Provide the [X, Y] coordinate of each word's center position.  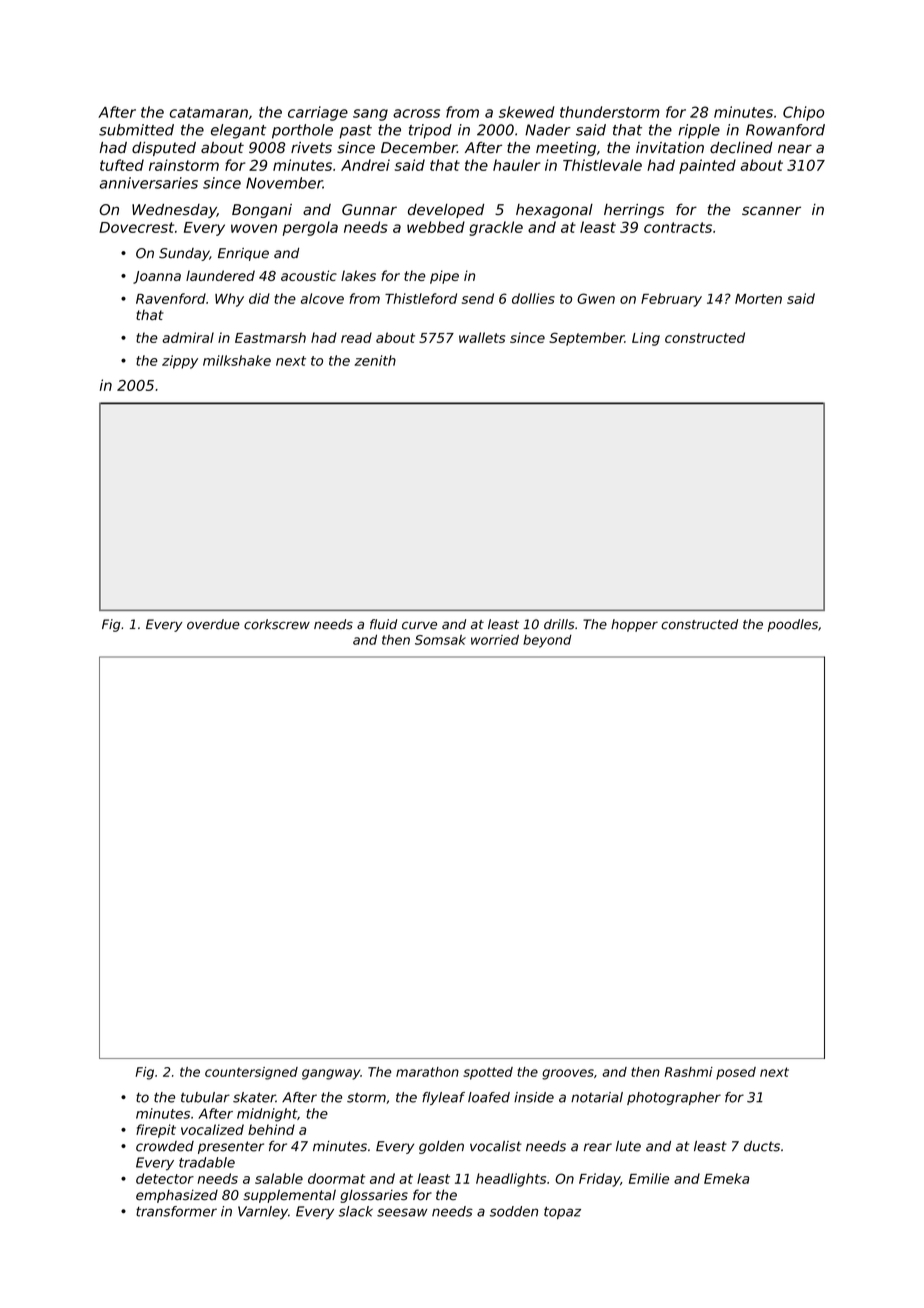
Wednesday [174, 211]
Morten [758, 299]
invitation [670, 148]
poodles [793, 625]
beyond [547, 641]
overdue [213, 624]
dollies [533, 298]
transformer [176, 1211]
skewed [526, 112]
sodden [514, 1211]
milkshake [237, 360]
